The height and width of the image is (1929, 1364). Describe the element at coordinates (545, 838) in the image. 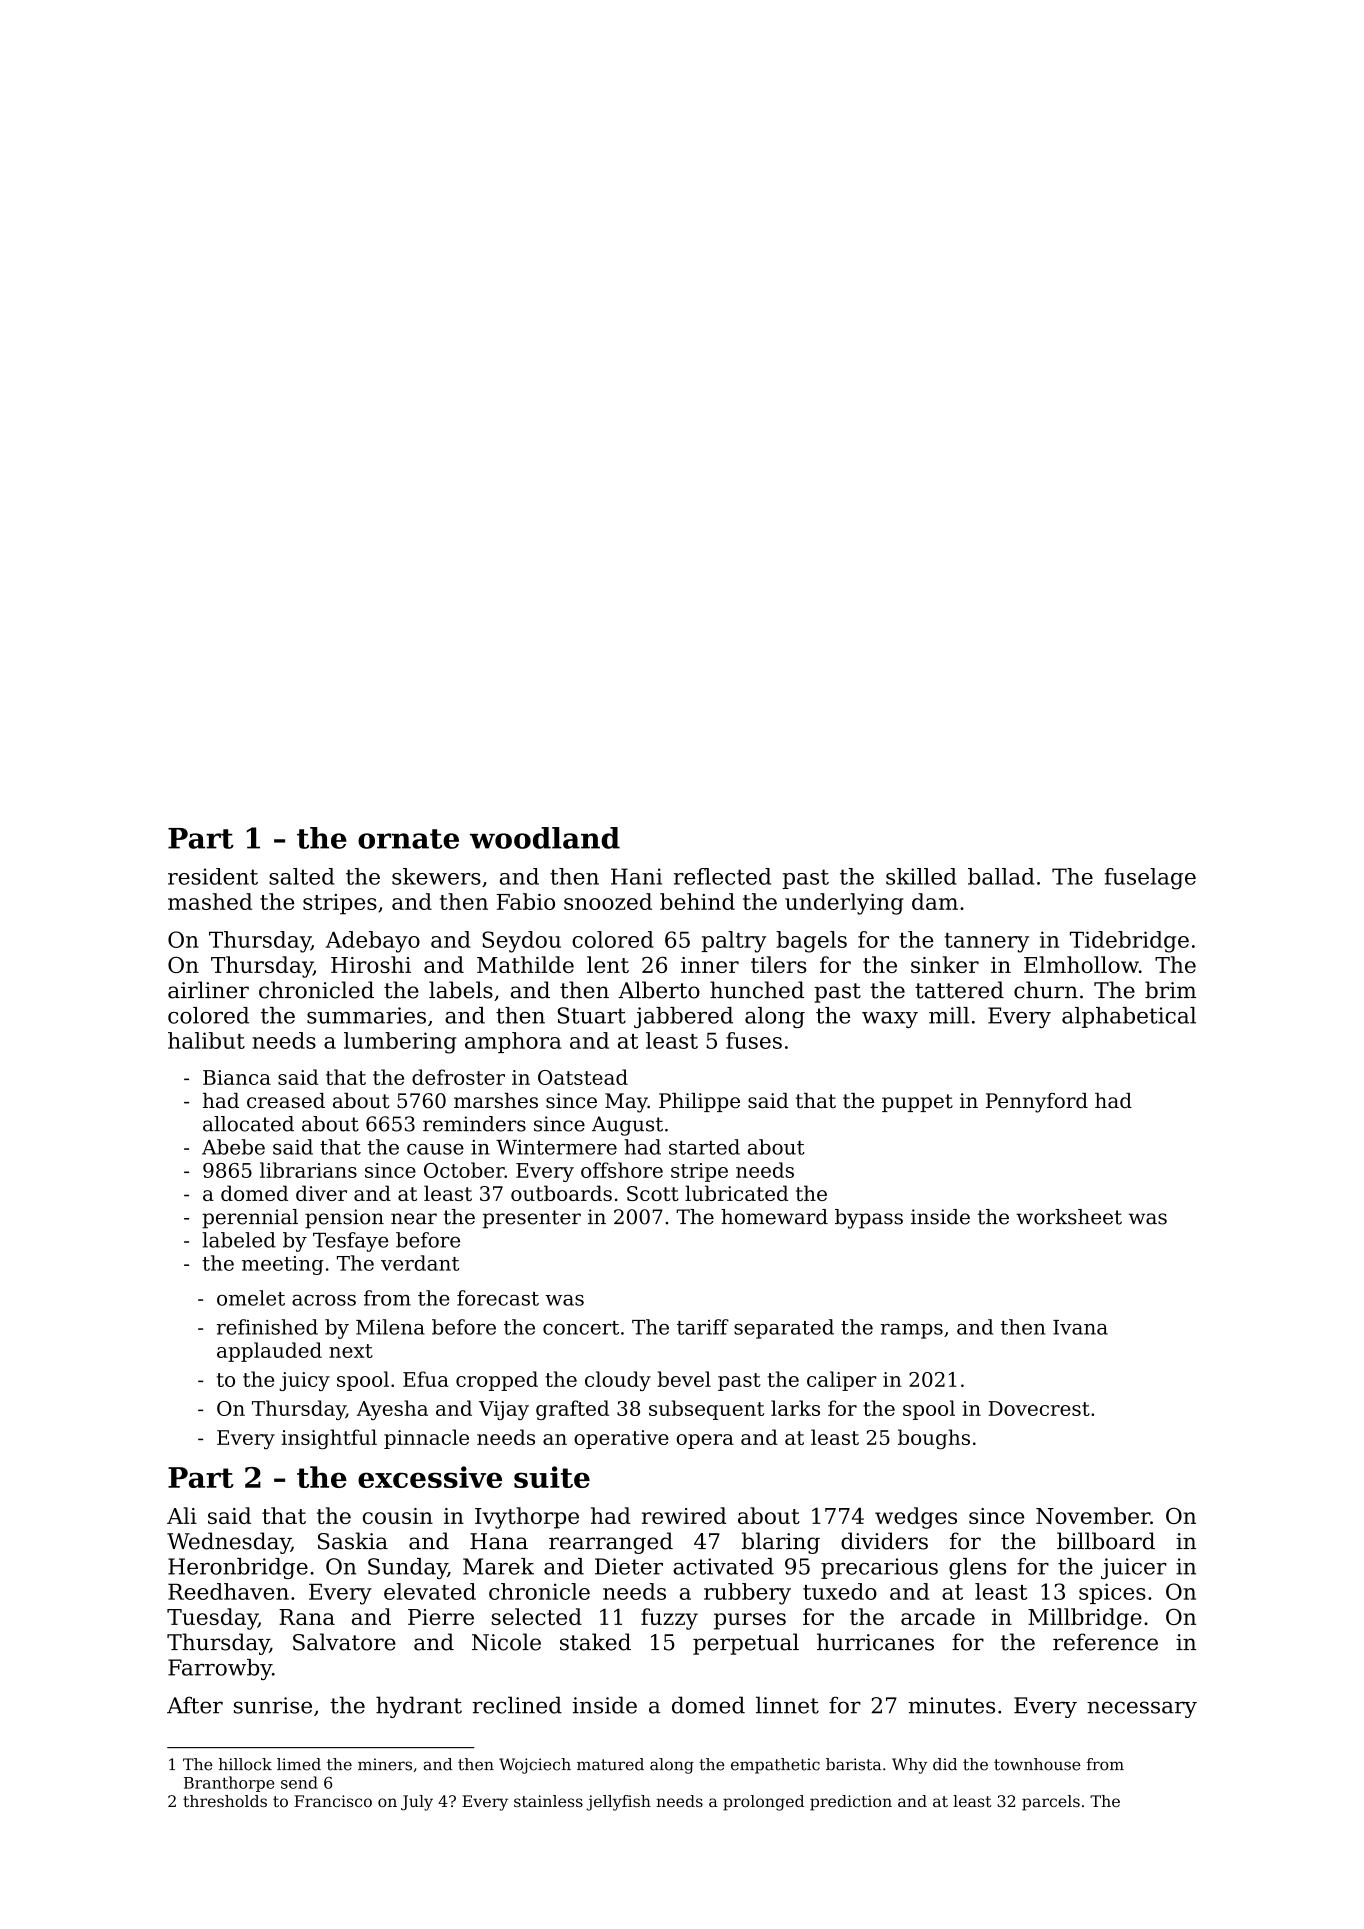

I see `woodland` at that location.
